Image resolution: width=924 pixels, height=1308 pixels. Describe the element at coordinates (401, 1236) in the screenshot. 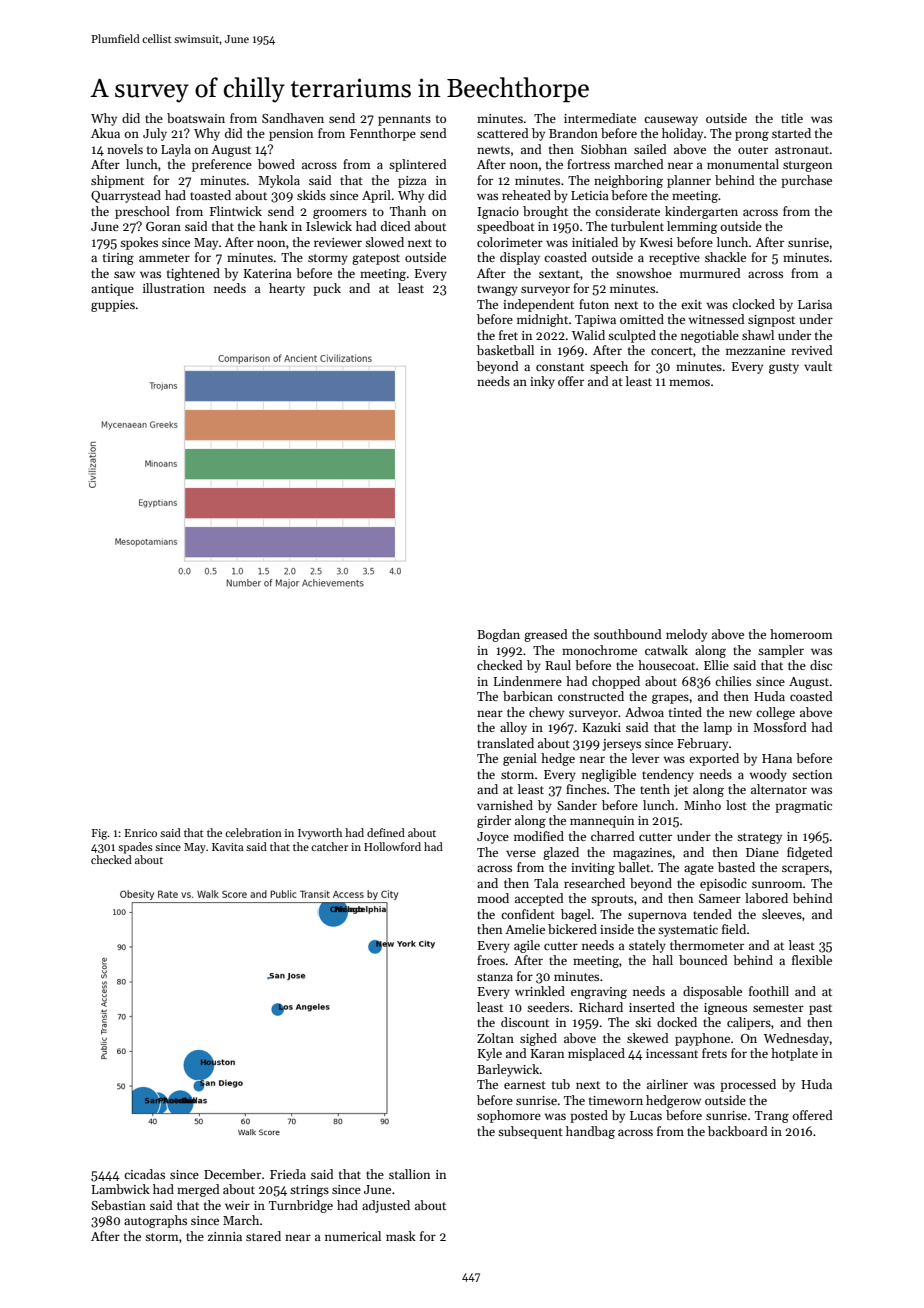

I see `mask` at that location.
